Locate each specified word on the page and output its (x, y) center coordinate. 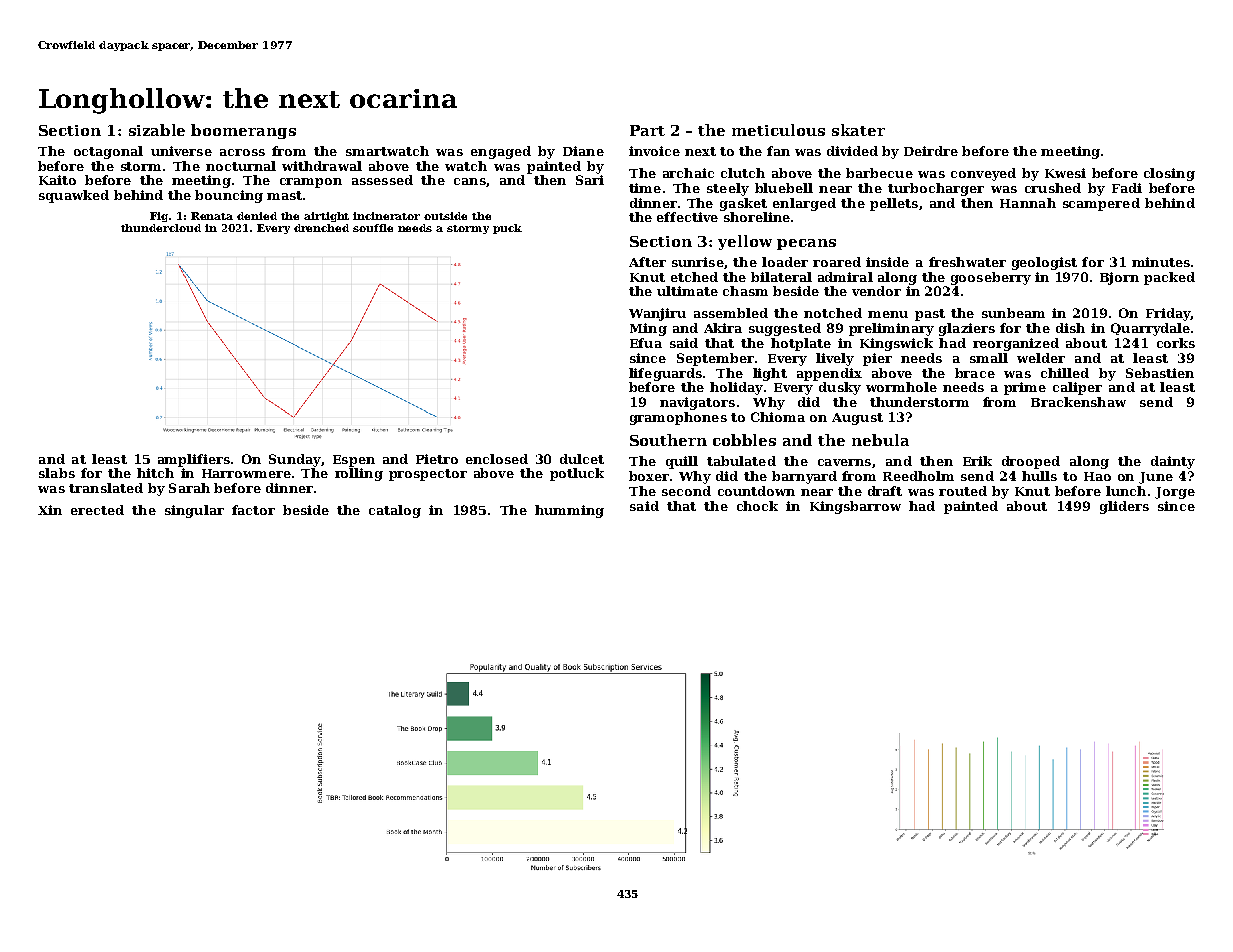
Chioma (778, 417)
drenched (321, 228)
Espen (354, 461)
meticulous (778, 130)
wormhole (901, 387)
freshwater (967, 262)
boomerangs (243, 131)
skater (858, 130)
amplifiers (194, 460)
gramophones (678, 418)
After (647, 262)
